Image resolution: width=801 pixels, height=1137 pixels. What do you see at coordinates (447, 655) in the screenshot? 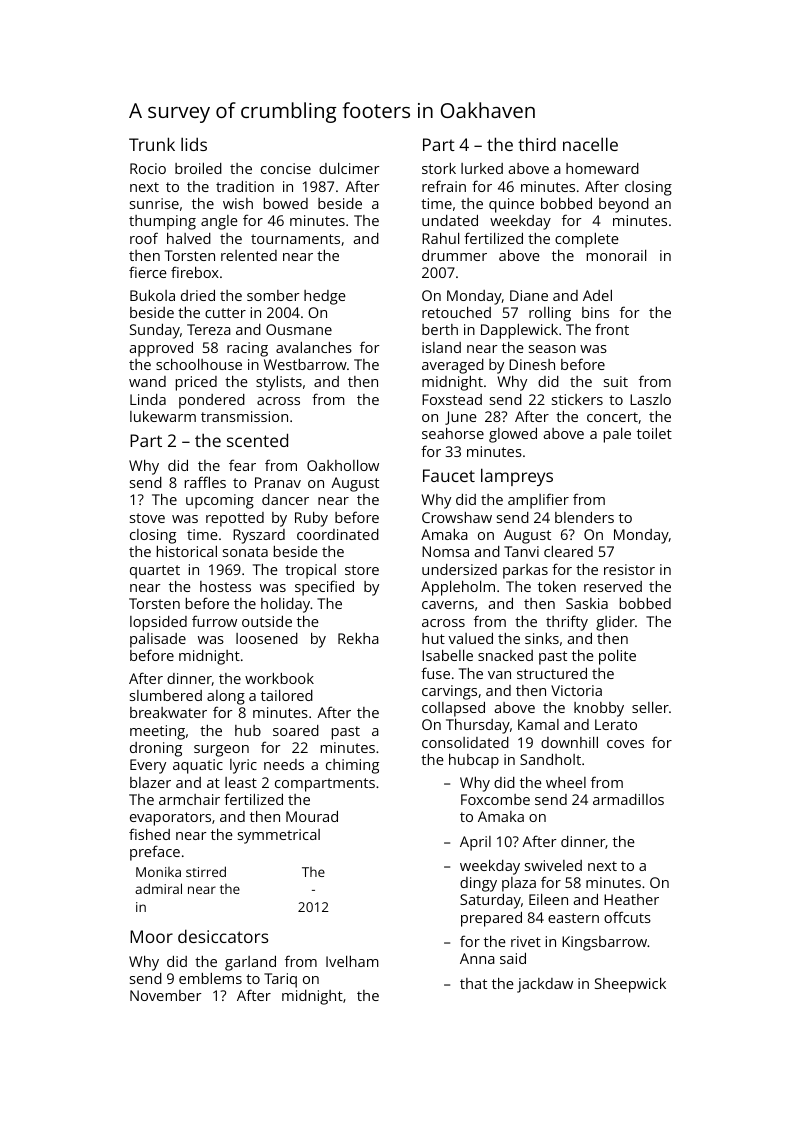
I see `Isabelle` at bounding box center [447, 655].
